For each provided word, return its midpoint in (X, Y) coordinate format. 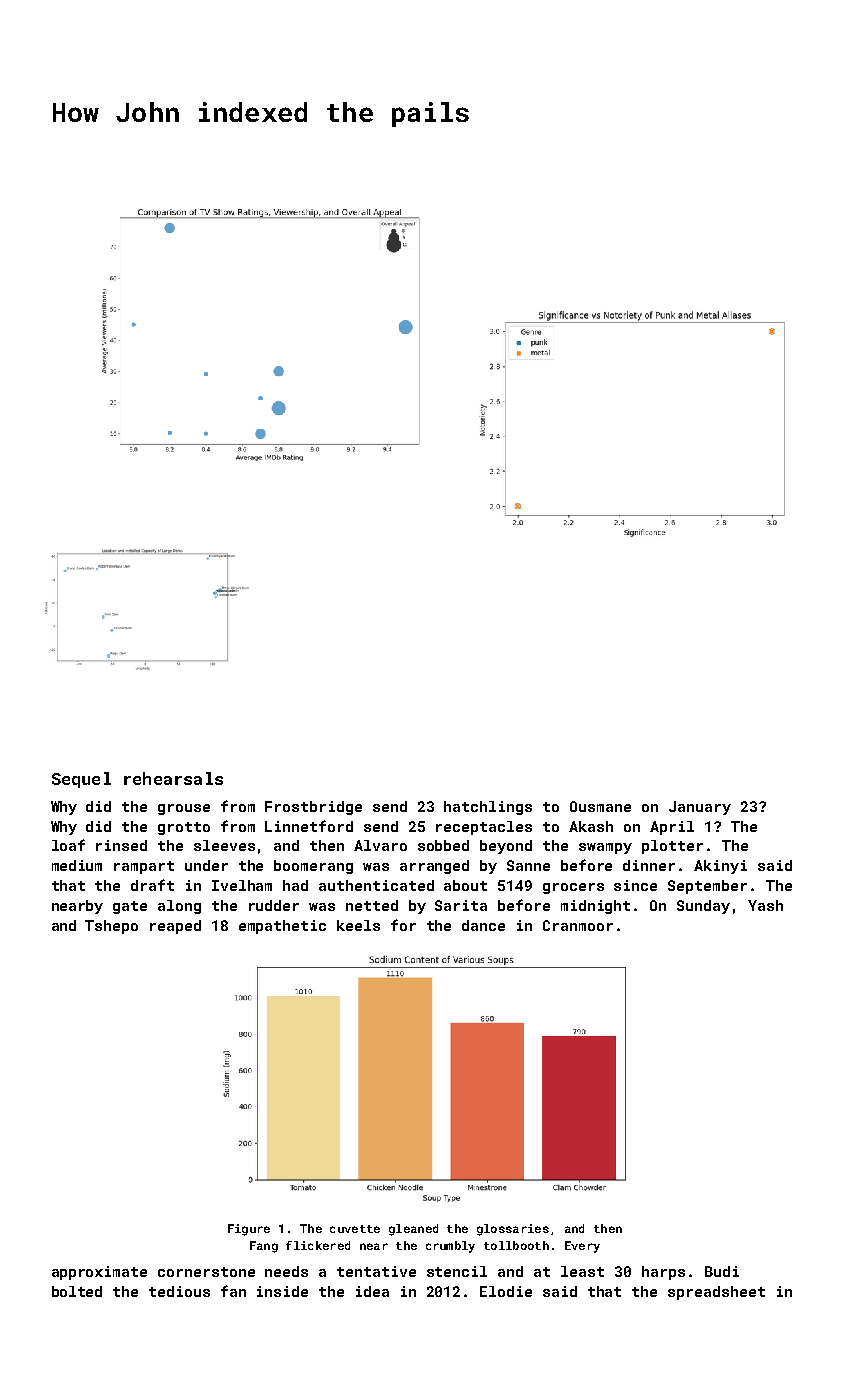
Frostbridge (313, 808)
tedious (179, 1291)
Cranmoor (578, 925)
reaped (175, 927)
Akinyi (720, 867)
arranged (434, 867)
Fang (264, 1247)
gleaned (413, 1230)
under (206, 865)
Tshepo (111, 927)
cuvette (355, 1229)
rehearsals (173, 778)
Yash (765, 905)
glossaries (513, 1230)
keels (358, 925)
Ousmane (600, 806)
